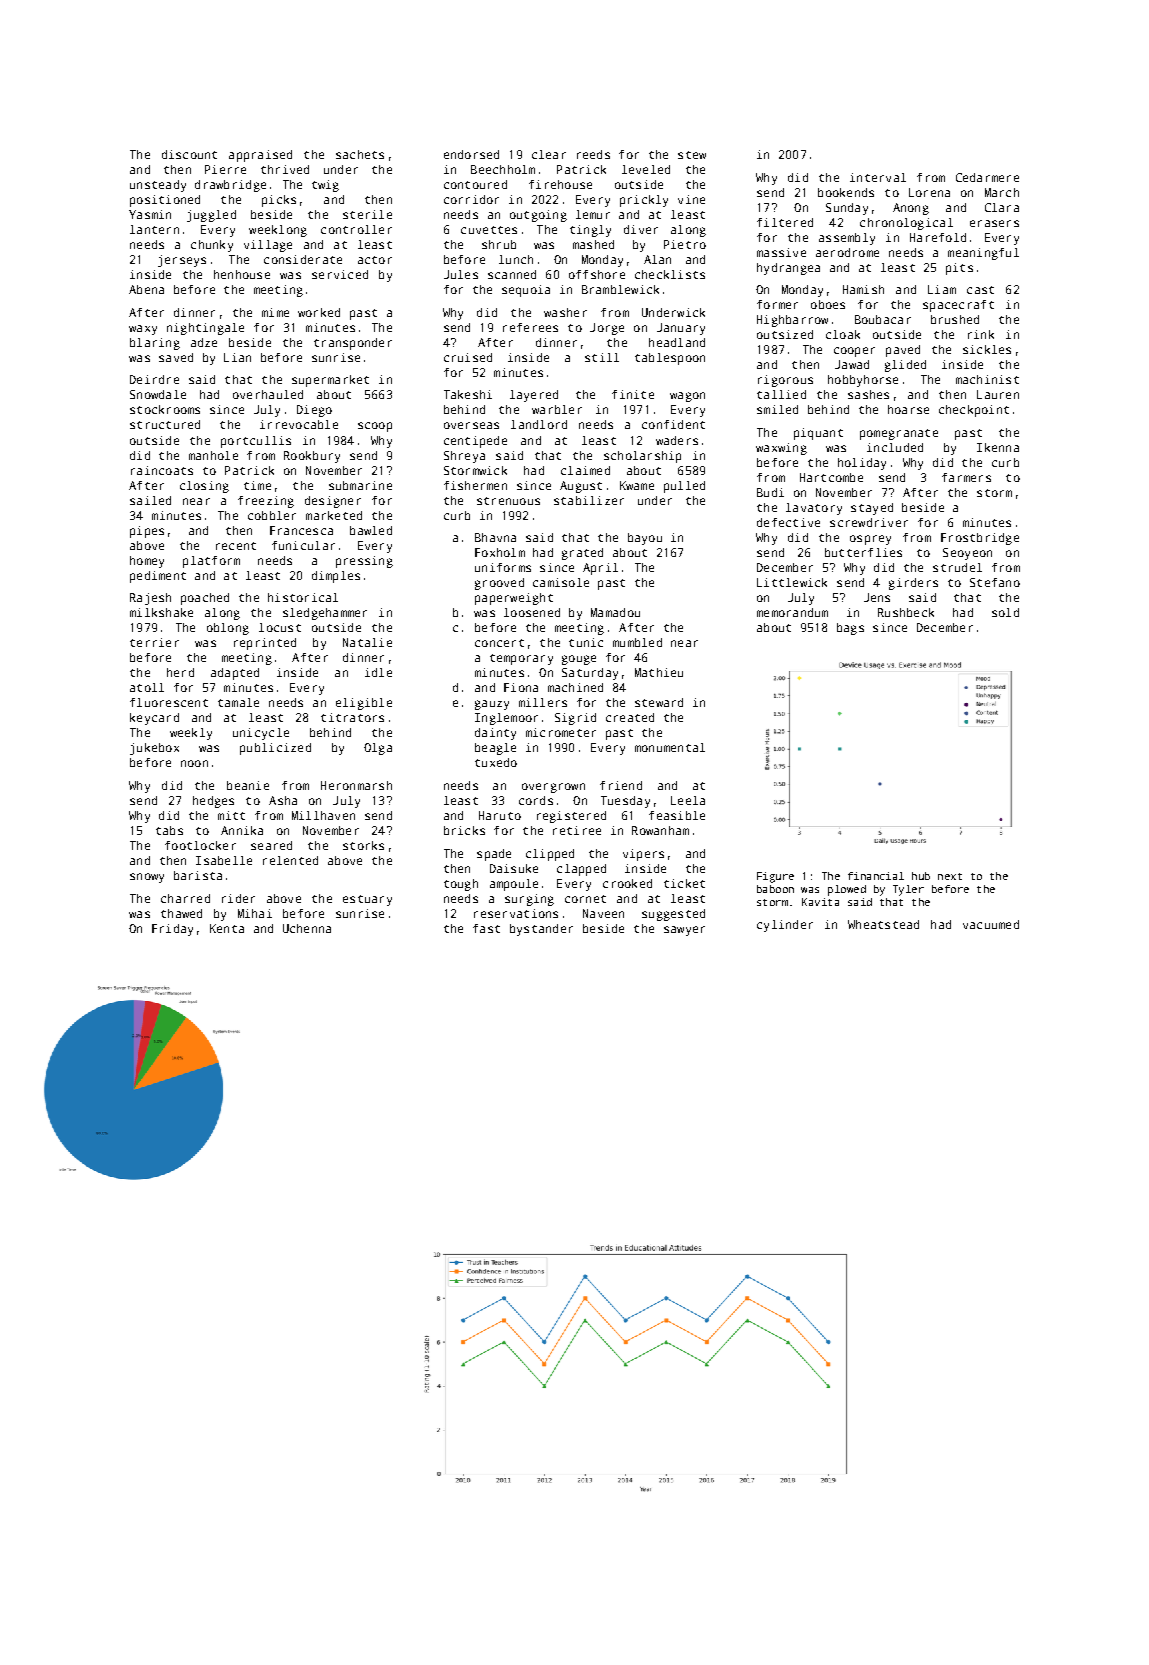 This screenshot has height=1665, width=1149. Describe the element at coordinates (987, 177) in the screenshot. I see `Cedarmere` at that location.
